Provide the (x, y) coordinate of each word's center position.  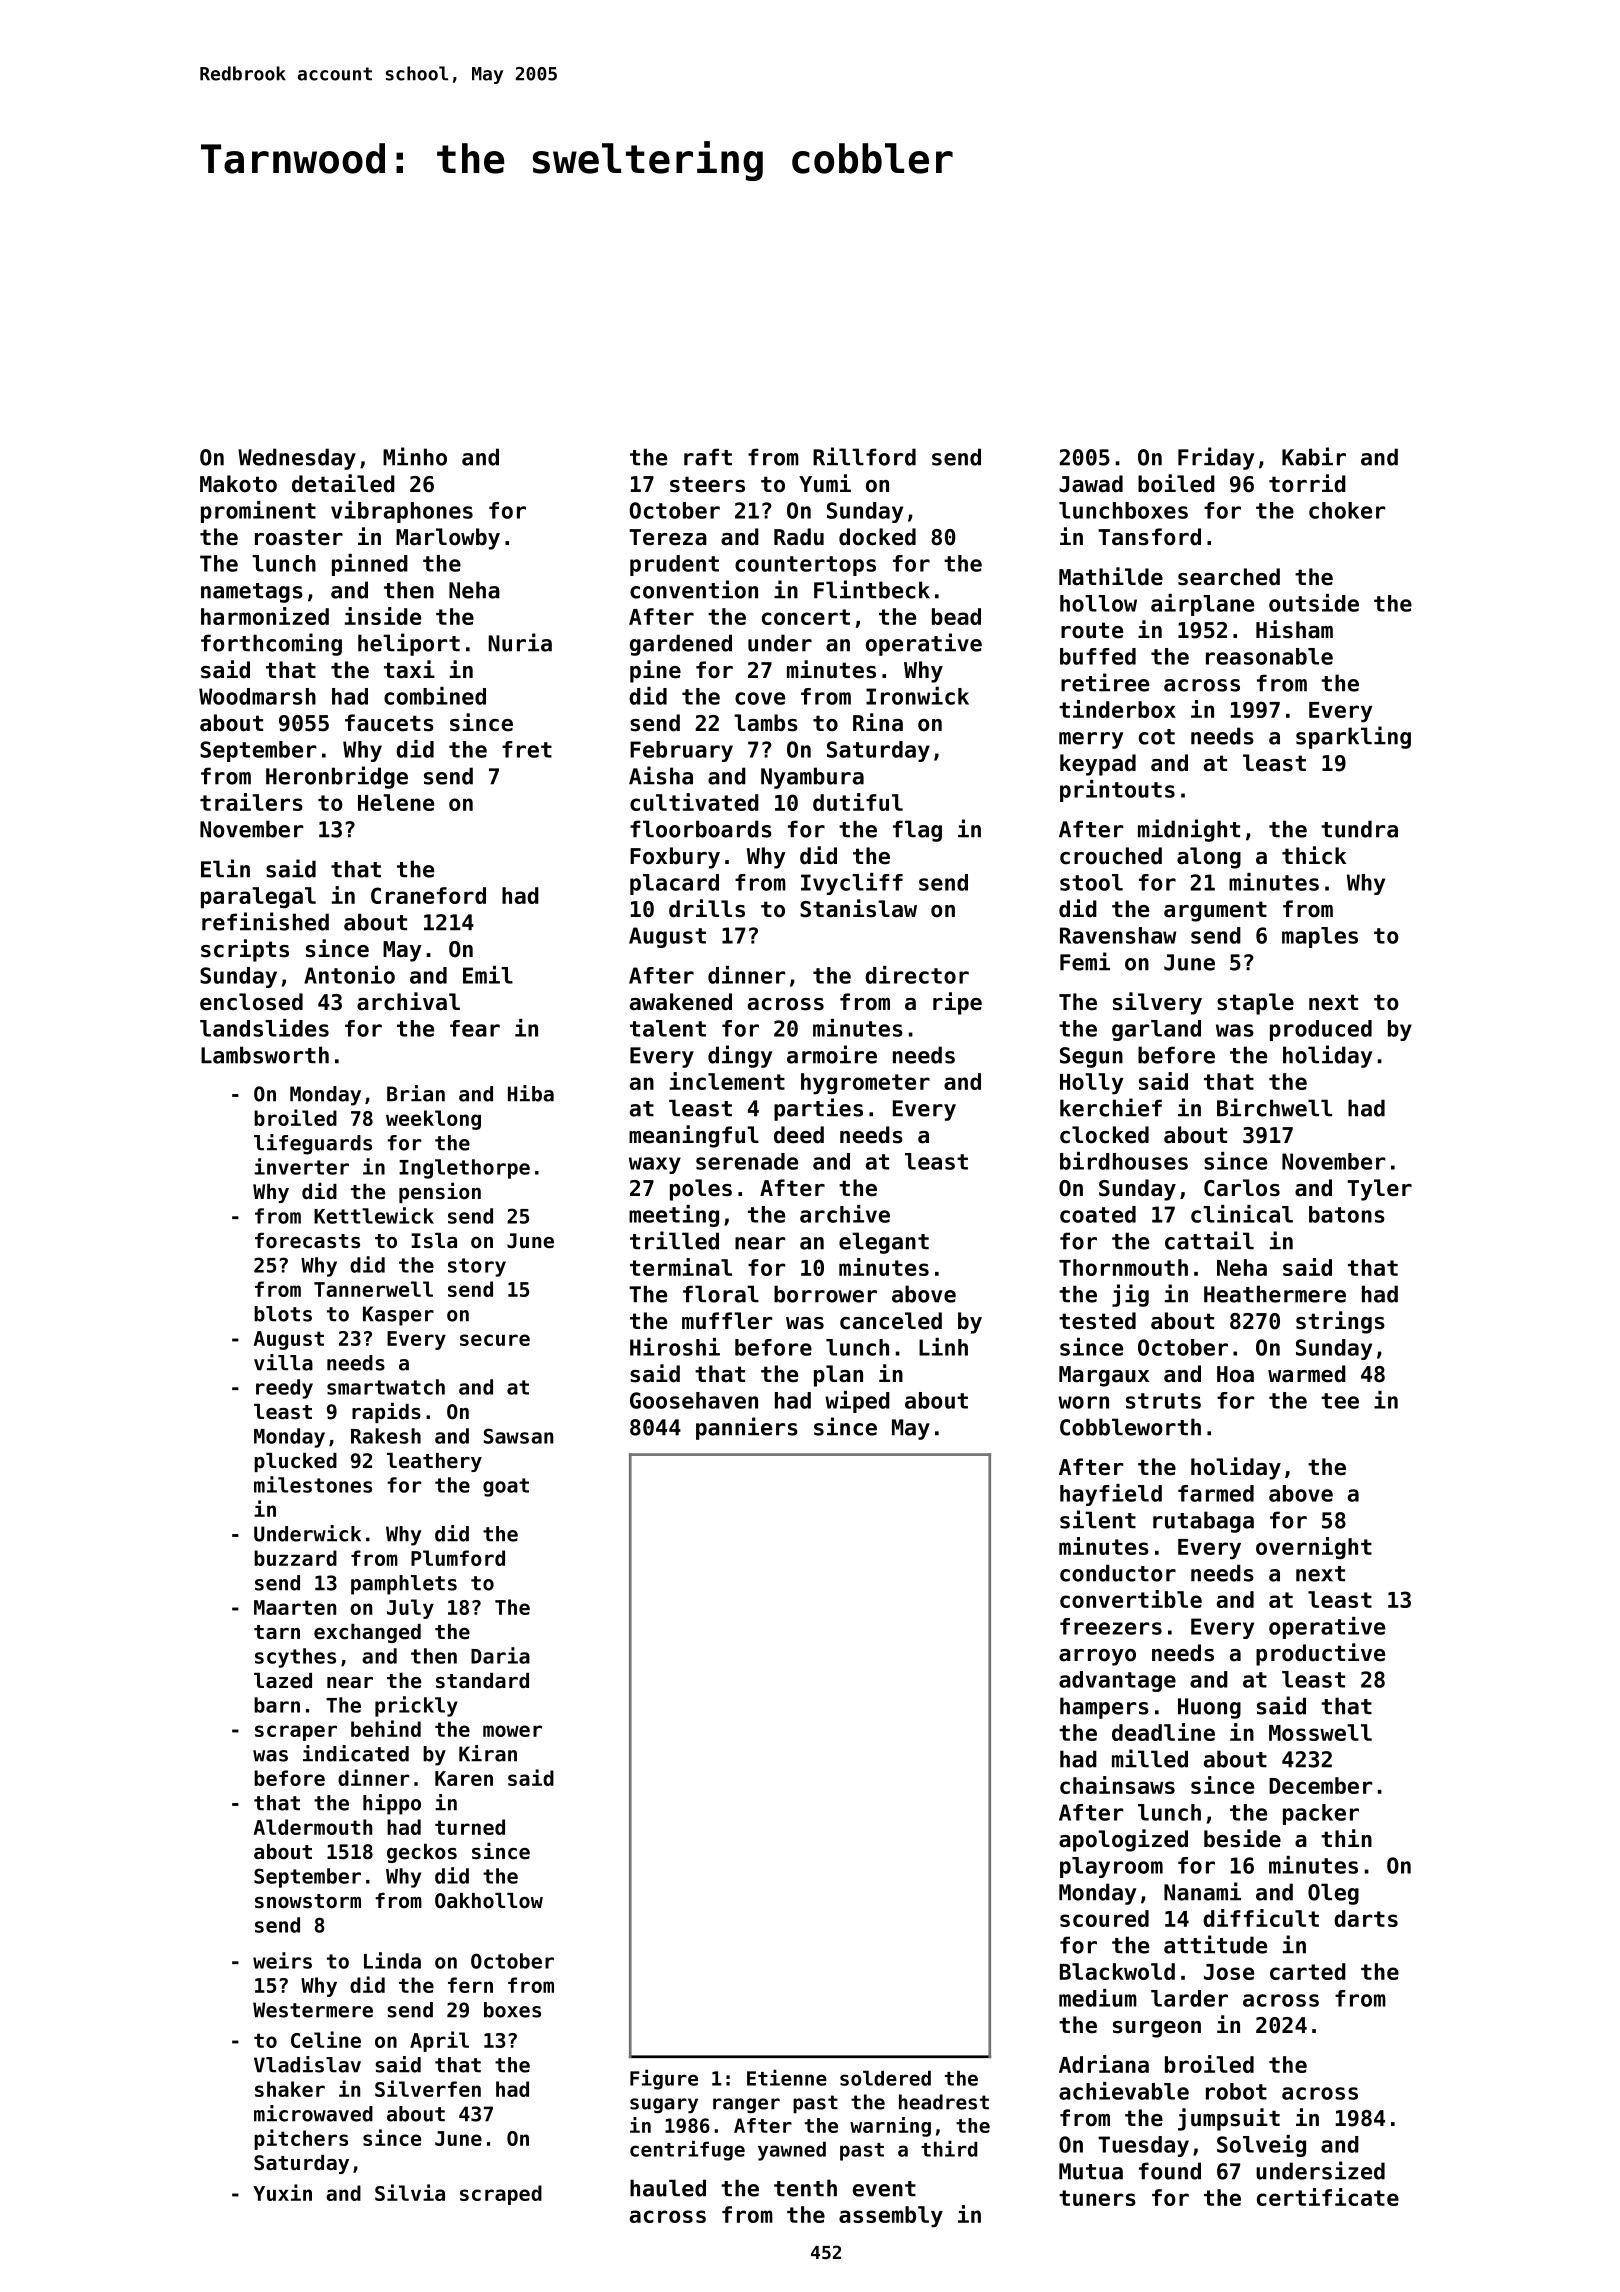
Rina (878, 722)
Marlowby (448, 539)
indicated (356, 1753)
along (1209, 858)
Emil (488, 975)
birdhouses (1124, 1161)
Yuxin (282, 2192)
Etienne (787, 2077)
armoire (832, 1054)
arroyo (1097, 1657)
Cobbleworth (1130, 1427)
